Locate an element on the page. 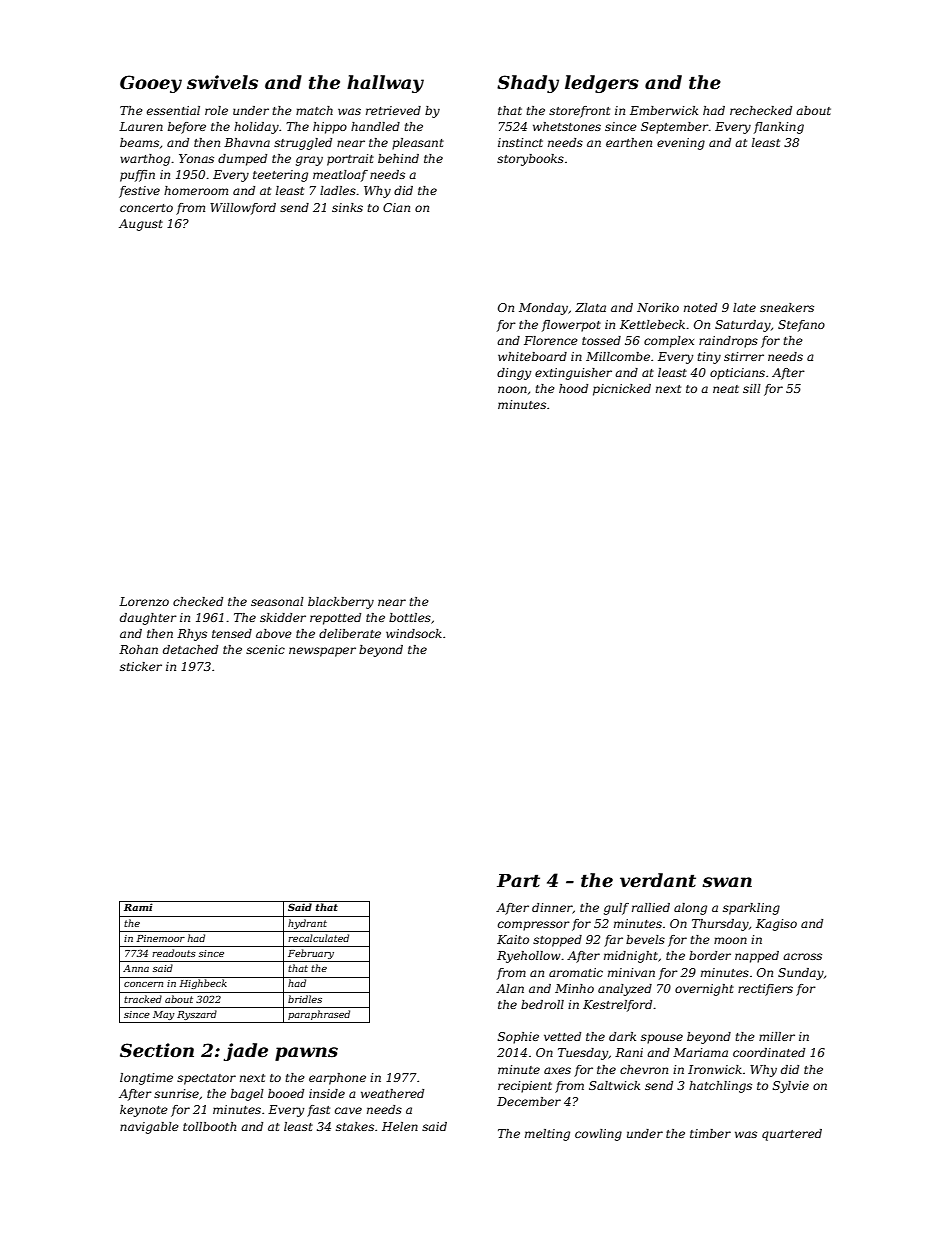 This document has height=1233, width=952. evening is located at coordinates (681, 144).
